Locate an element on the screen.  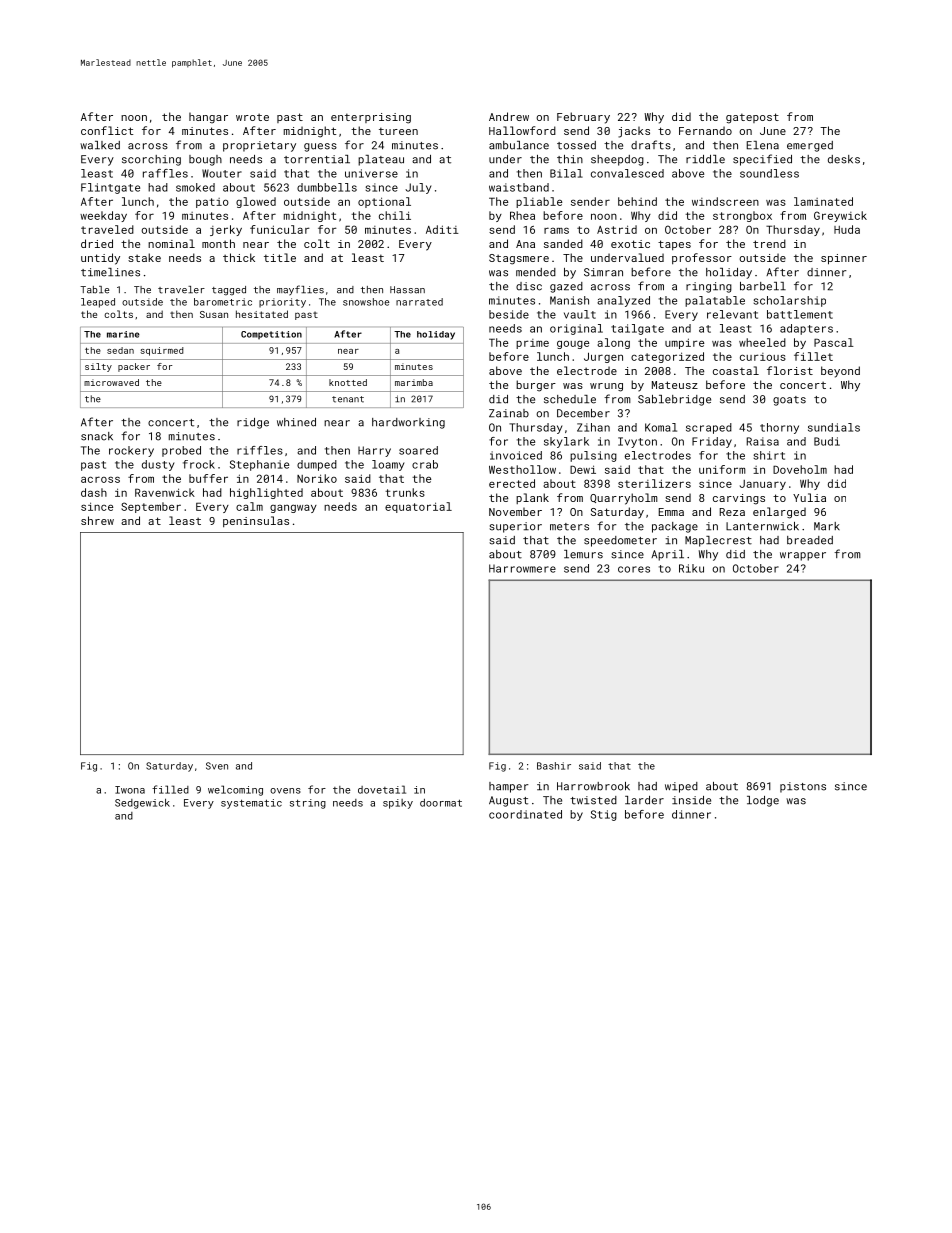
Harry is located at coordinates (374, 451).
